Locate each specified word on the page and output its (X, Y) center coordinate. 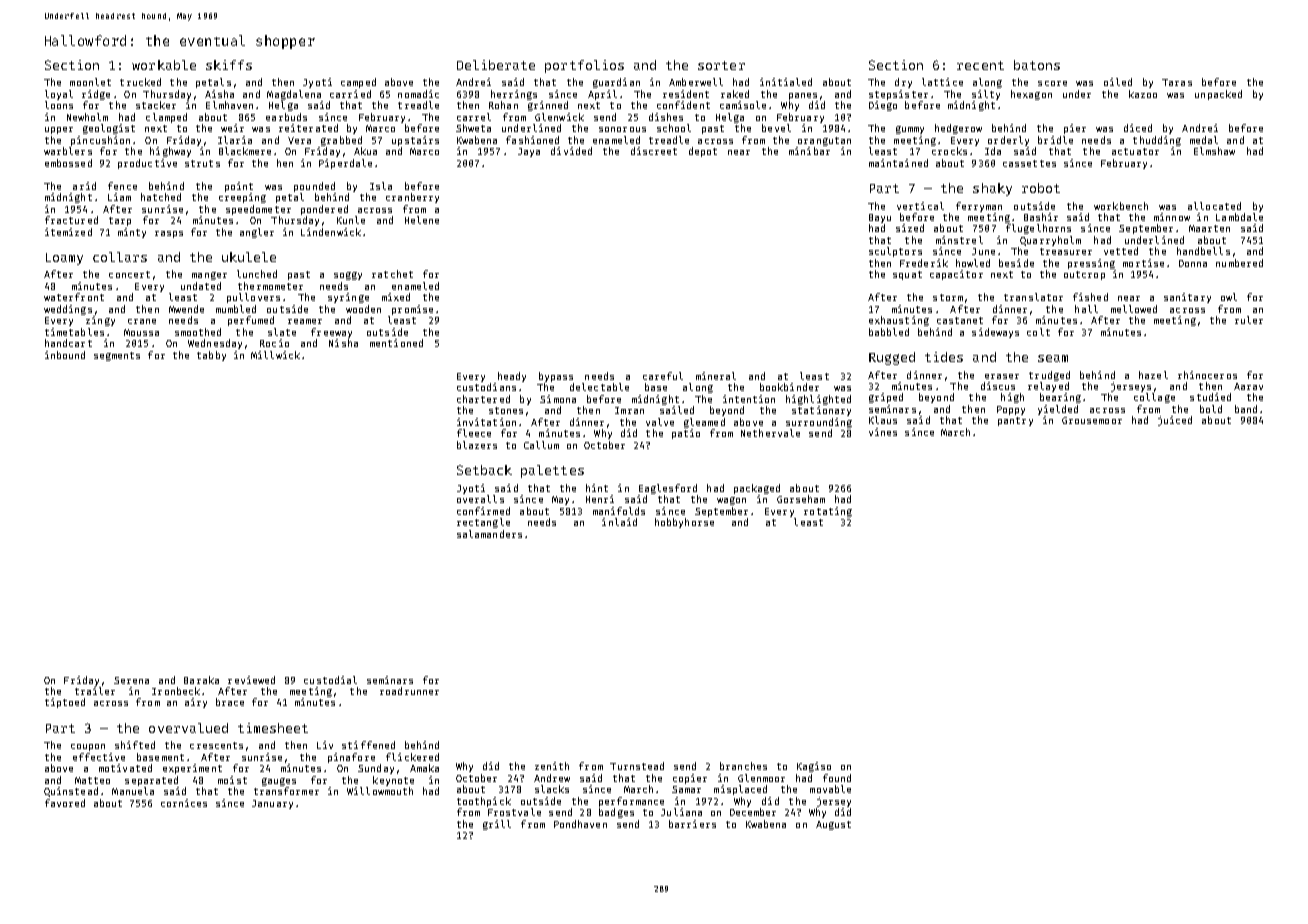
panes (803, 96)
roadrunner (409, 691)
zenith (552, 766)
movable (830, 789)
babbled (889, 332)
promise (412, 310)
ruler (1249, 320)
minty (132, 233)
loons (59, 105)
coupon (88, 747)
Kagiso (814, 767)
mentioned (396, 343)
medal (1204, 140)
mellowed (1134, 309)
